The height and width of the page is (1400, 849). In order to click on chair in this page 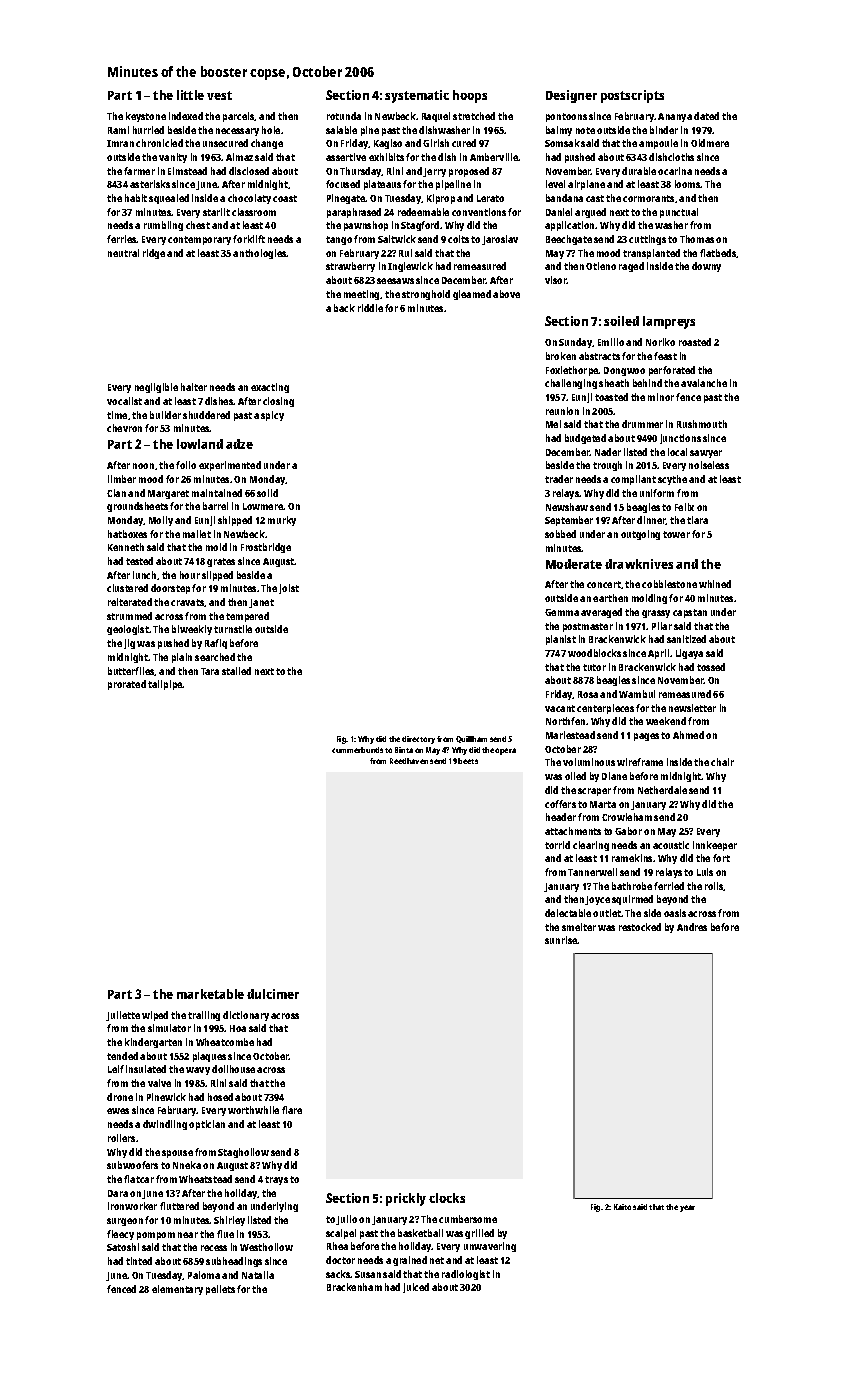, I will do `click(722, 762)`.
